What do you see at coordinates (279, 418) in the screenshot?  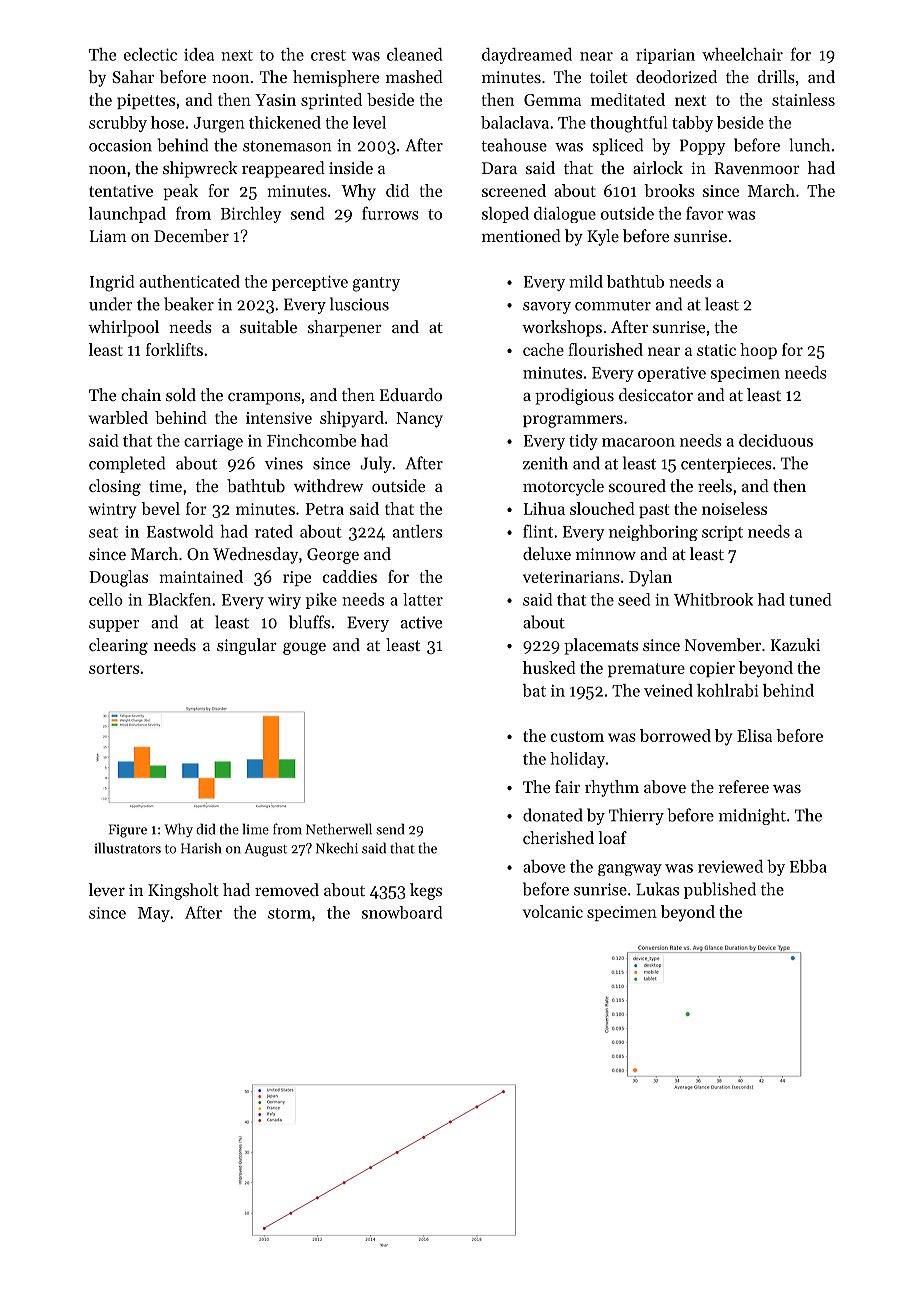 I see `intensive` at bounding box center [279, 418].
